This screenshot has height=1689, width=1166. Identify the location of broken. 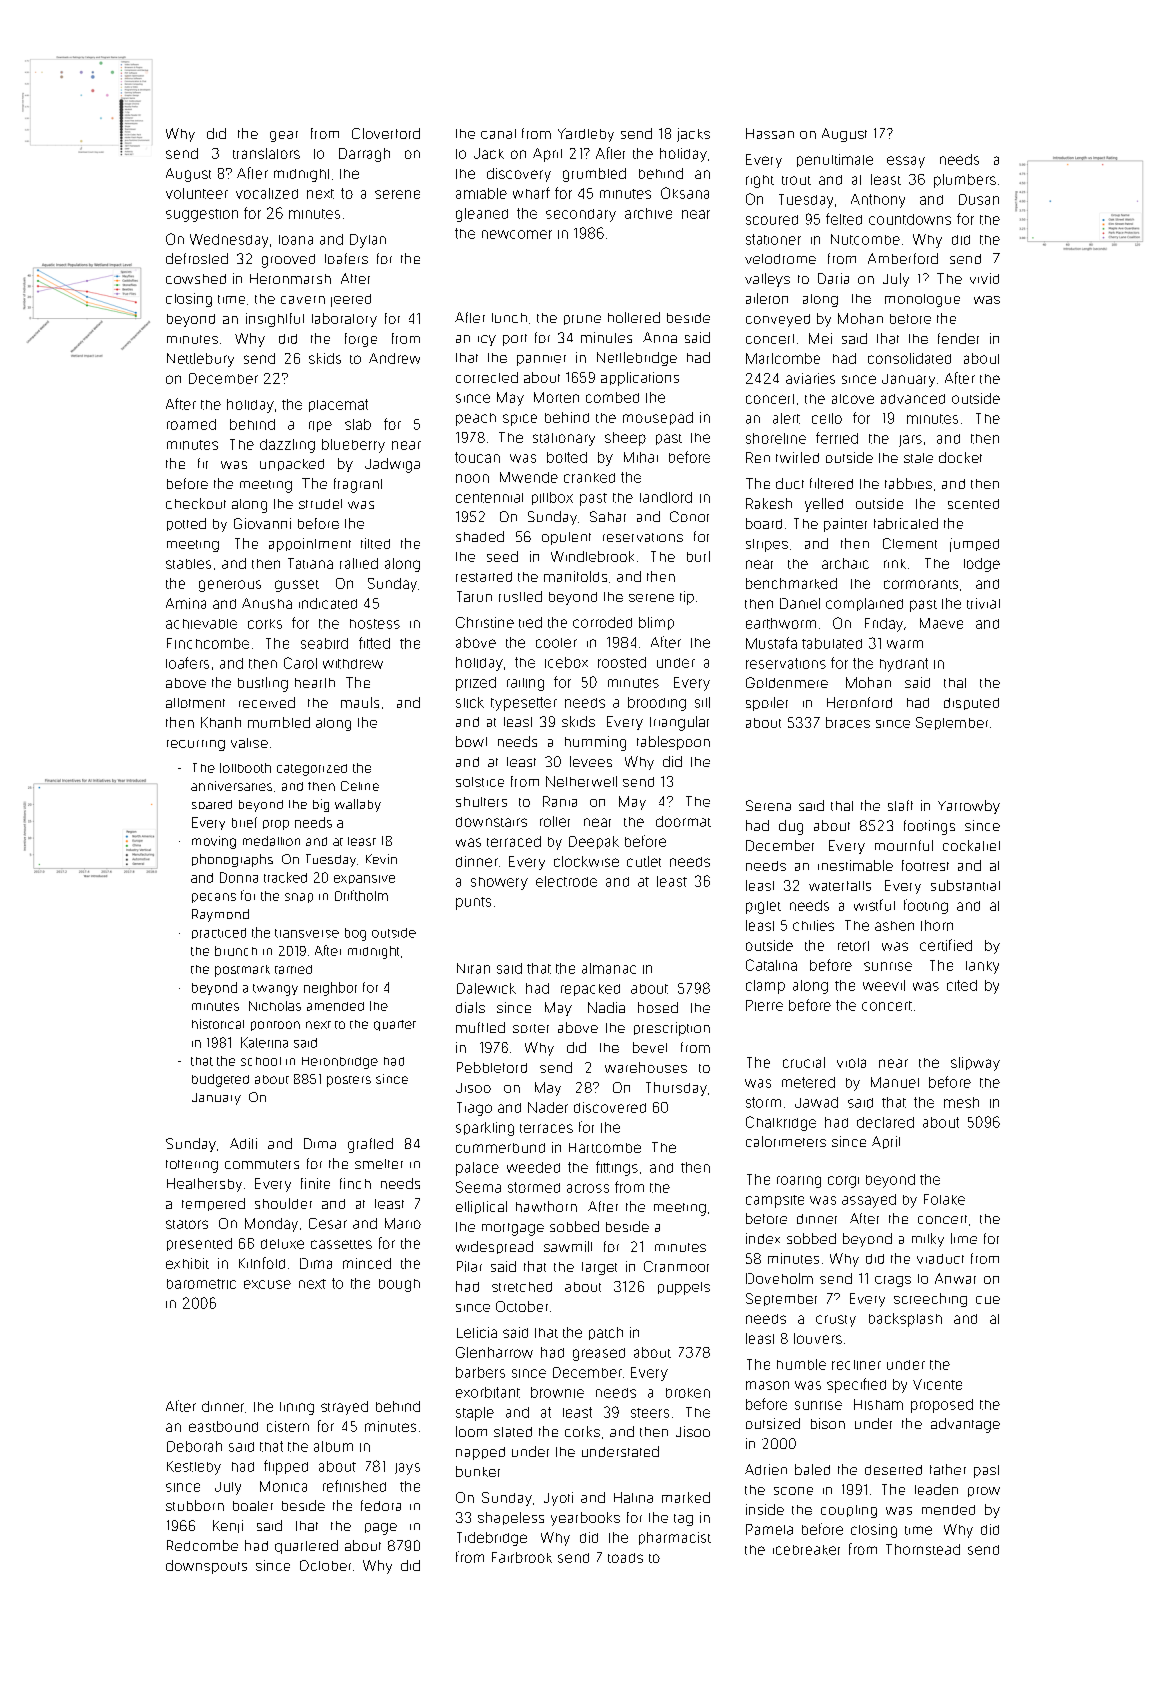
(688, 1393).
